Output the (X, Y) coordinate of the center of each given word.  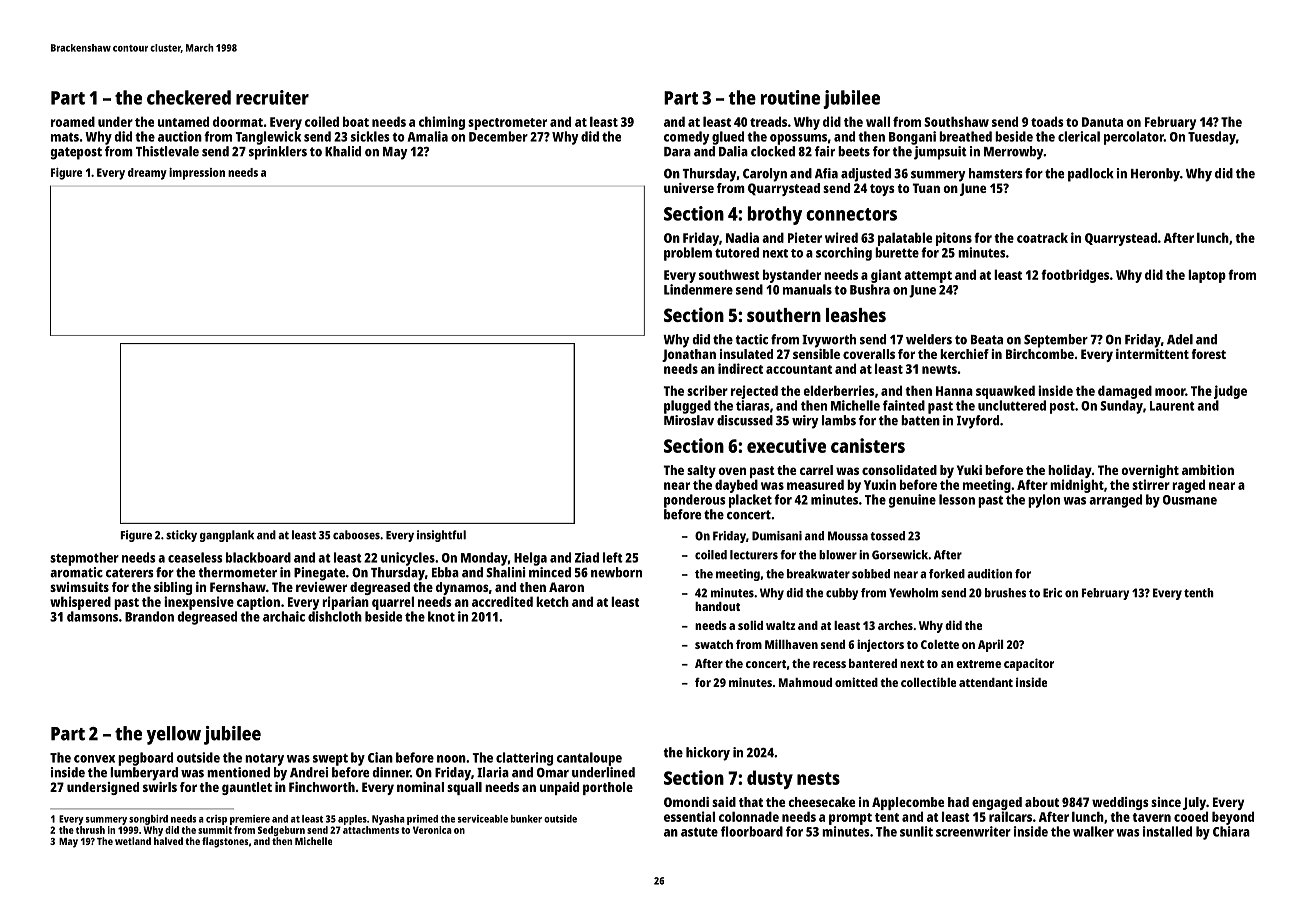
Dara (677, 152)
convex (94, 759)
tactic (752, 339)
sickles (370, 136)
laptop (1207, 276)
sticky (181, 536)
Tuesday (1212, 138)
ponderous (695, 501)
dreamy (147, 174)
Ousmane (1190, 500)
